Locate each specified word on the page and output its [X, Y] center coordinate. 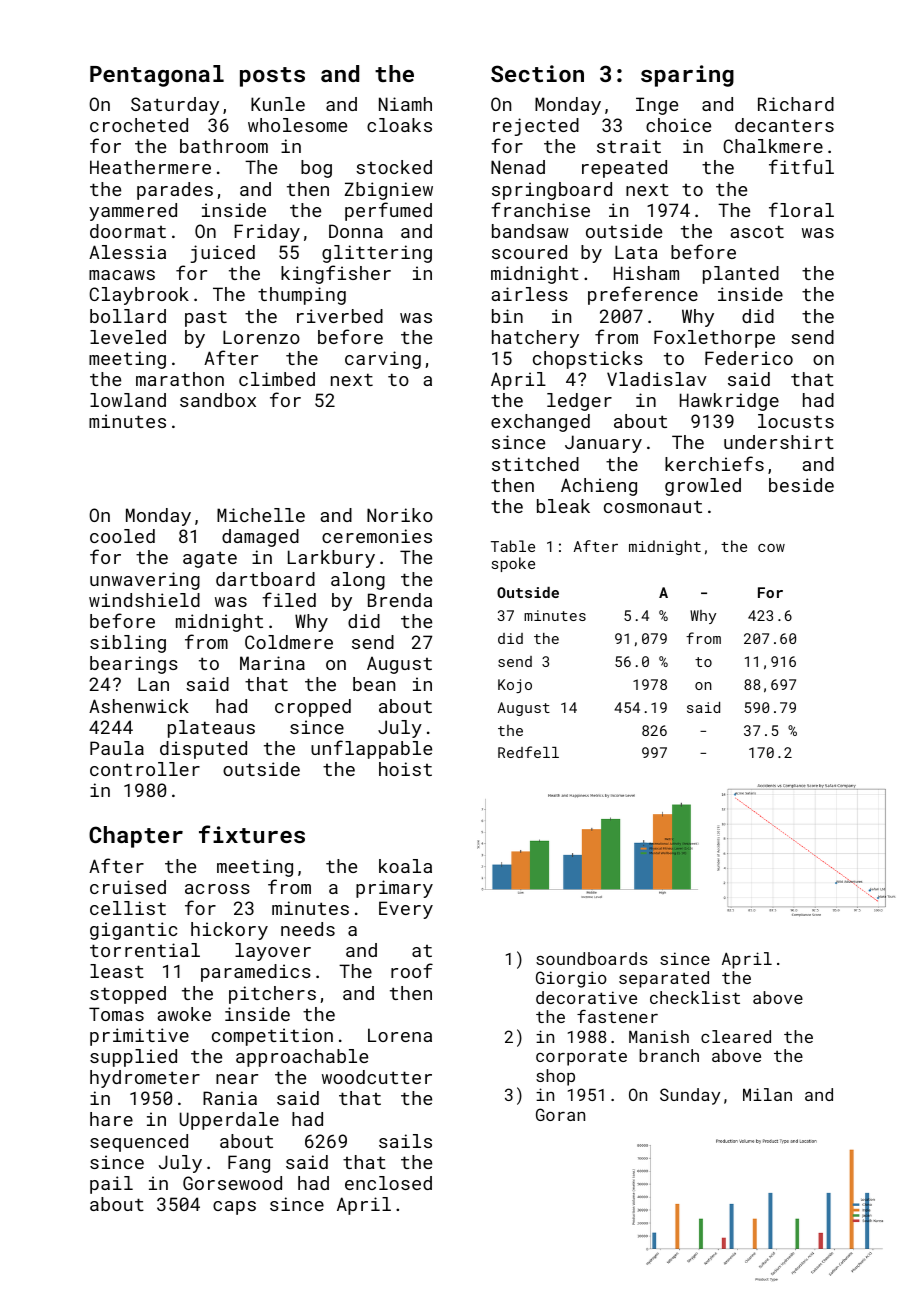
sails [405, 1141]
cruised [128, 887]
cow [771, 548]
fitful [801, 166]
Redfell [528, 752]
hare [111, 1119]
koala [405, 866]
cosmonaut [653, 506]
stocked [394, 167]
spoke [513, 564]
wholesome [297, 125]
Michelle [261, 515]
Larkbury [331, 559]
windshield [144, 600]
